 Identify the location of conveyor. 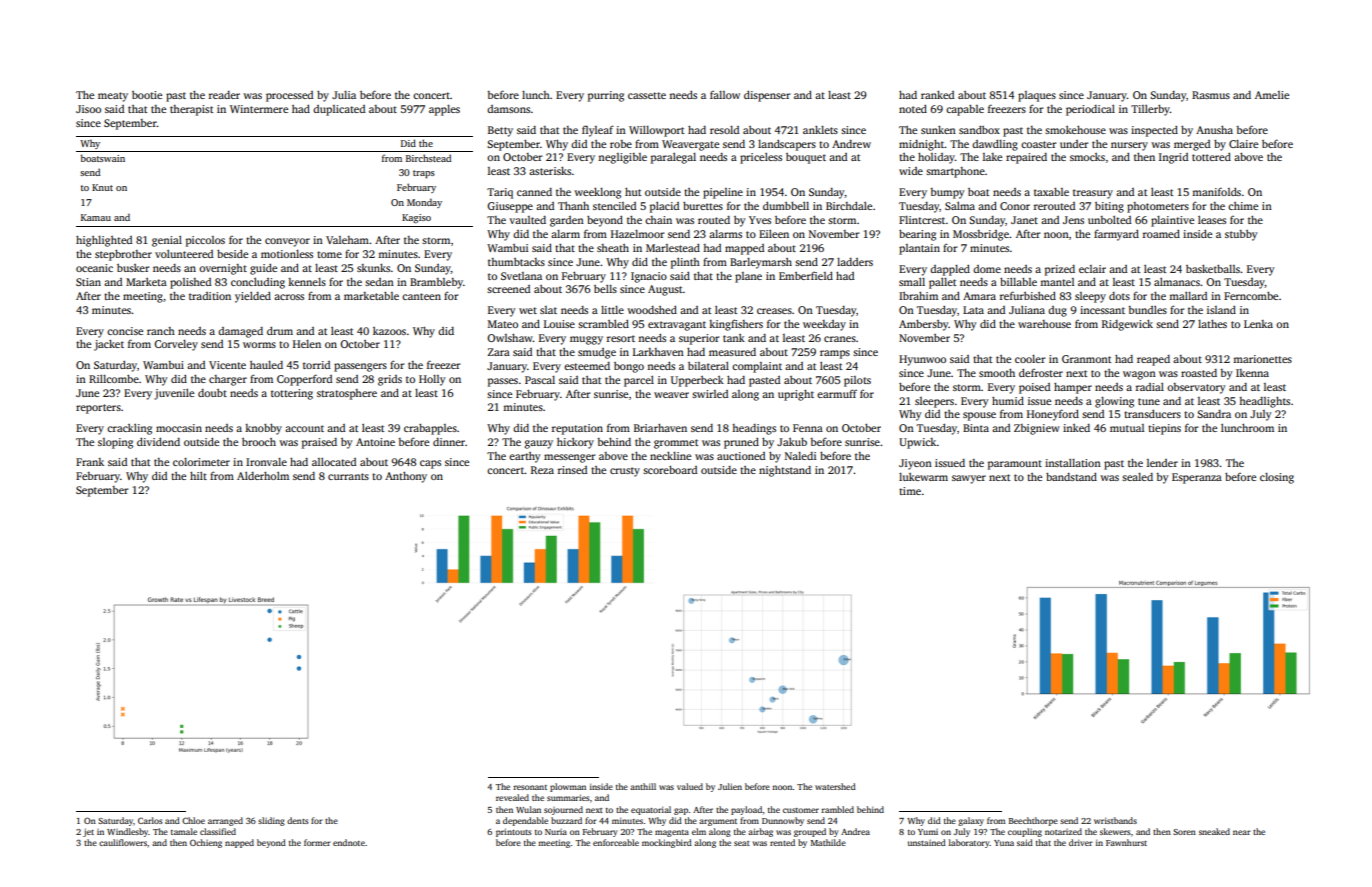
(287, 242).
